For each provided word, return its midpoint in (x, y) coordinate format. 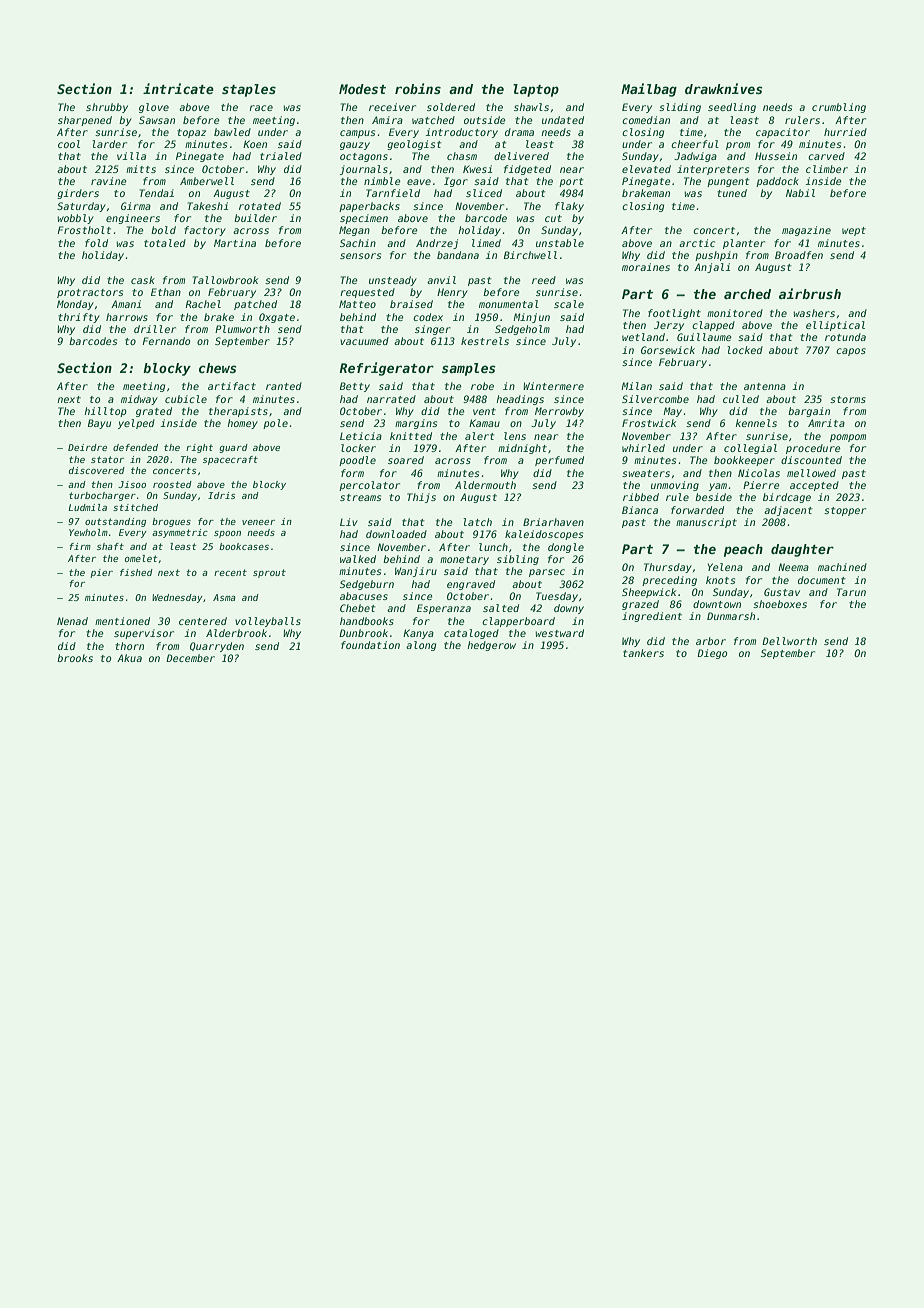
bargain (809, 412)
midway (139, 400)
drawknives (724, 88)
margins (416, 424)
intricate (178, 88)
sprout (269, 573)
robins (418, 88)
